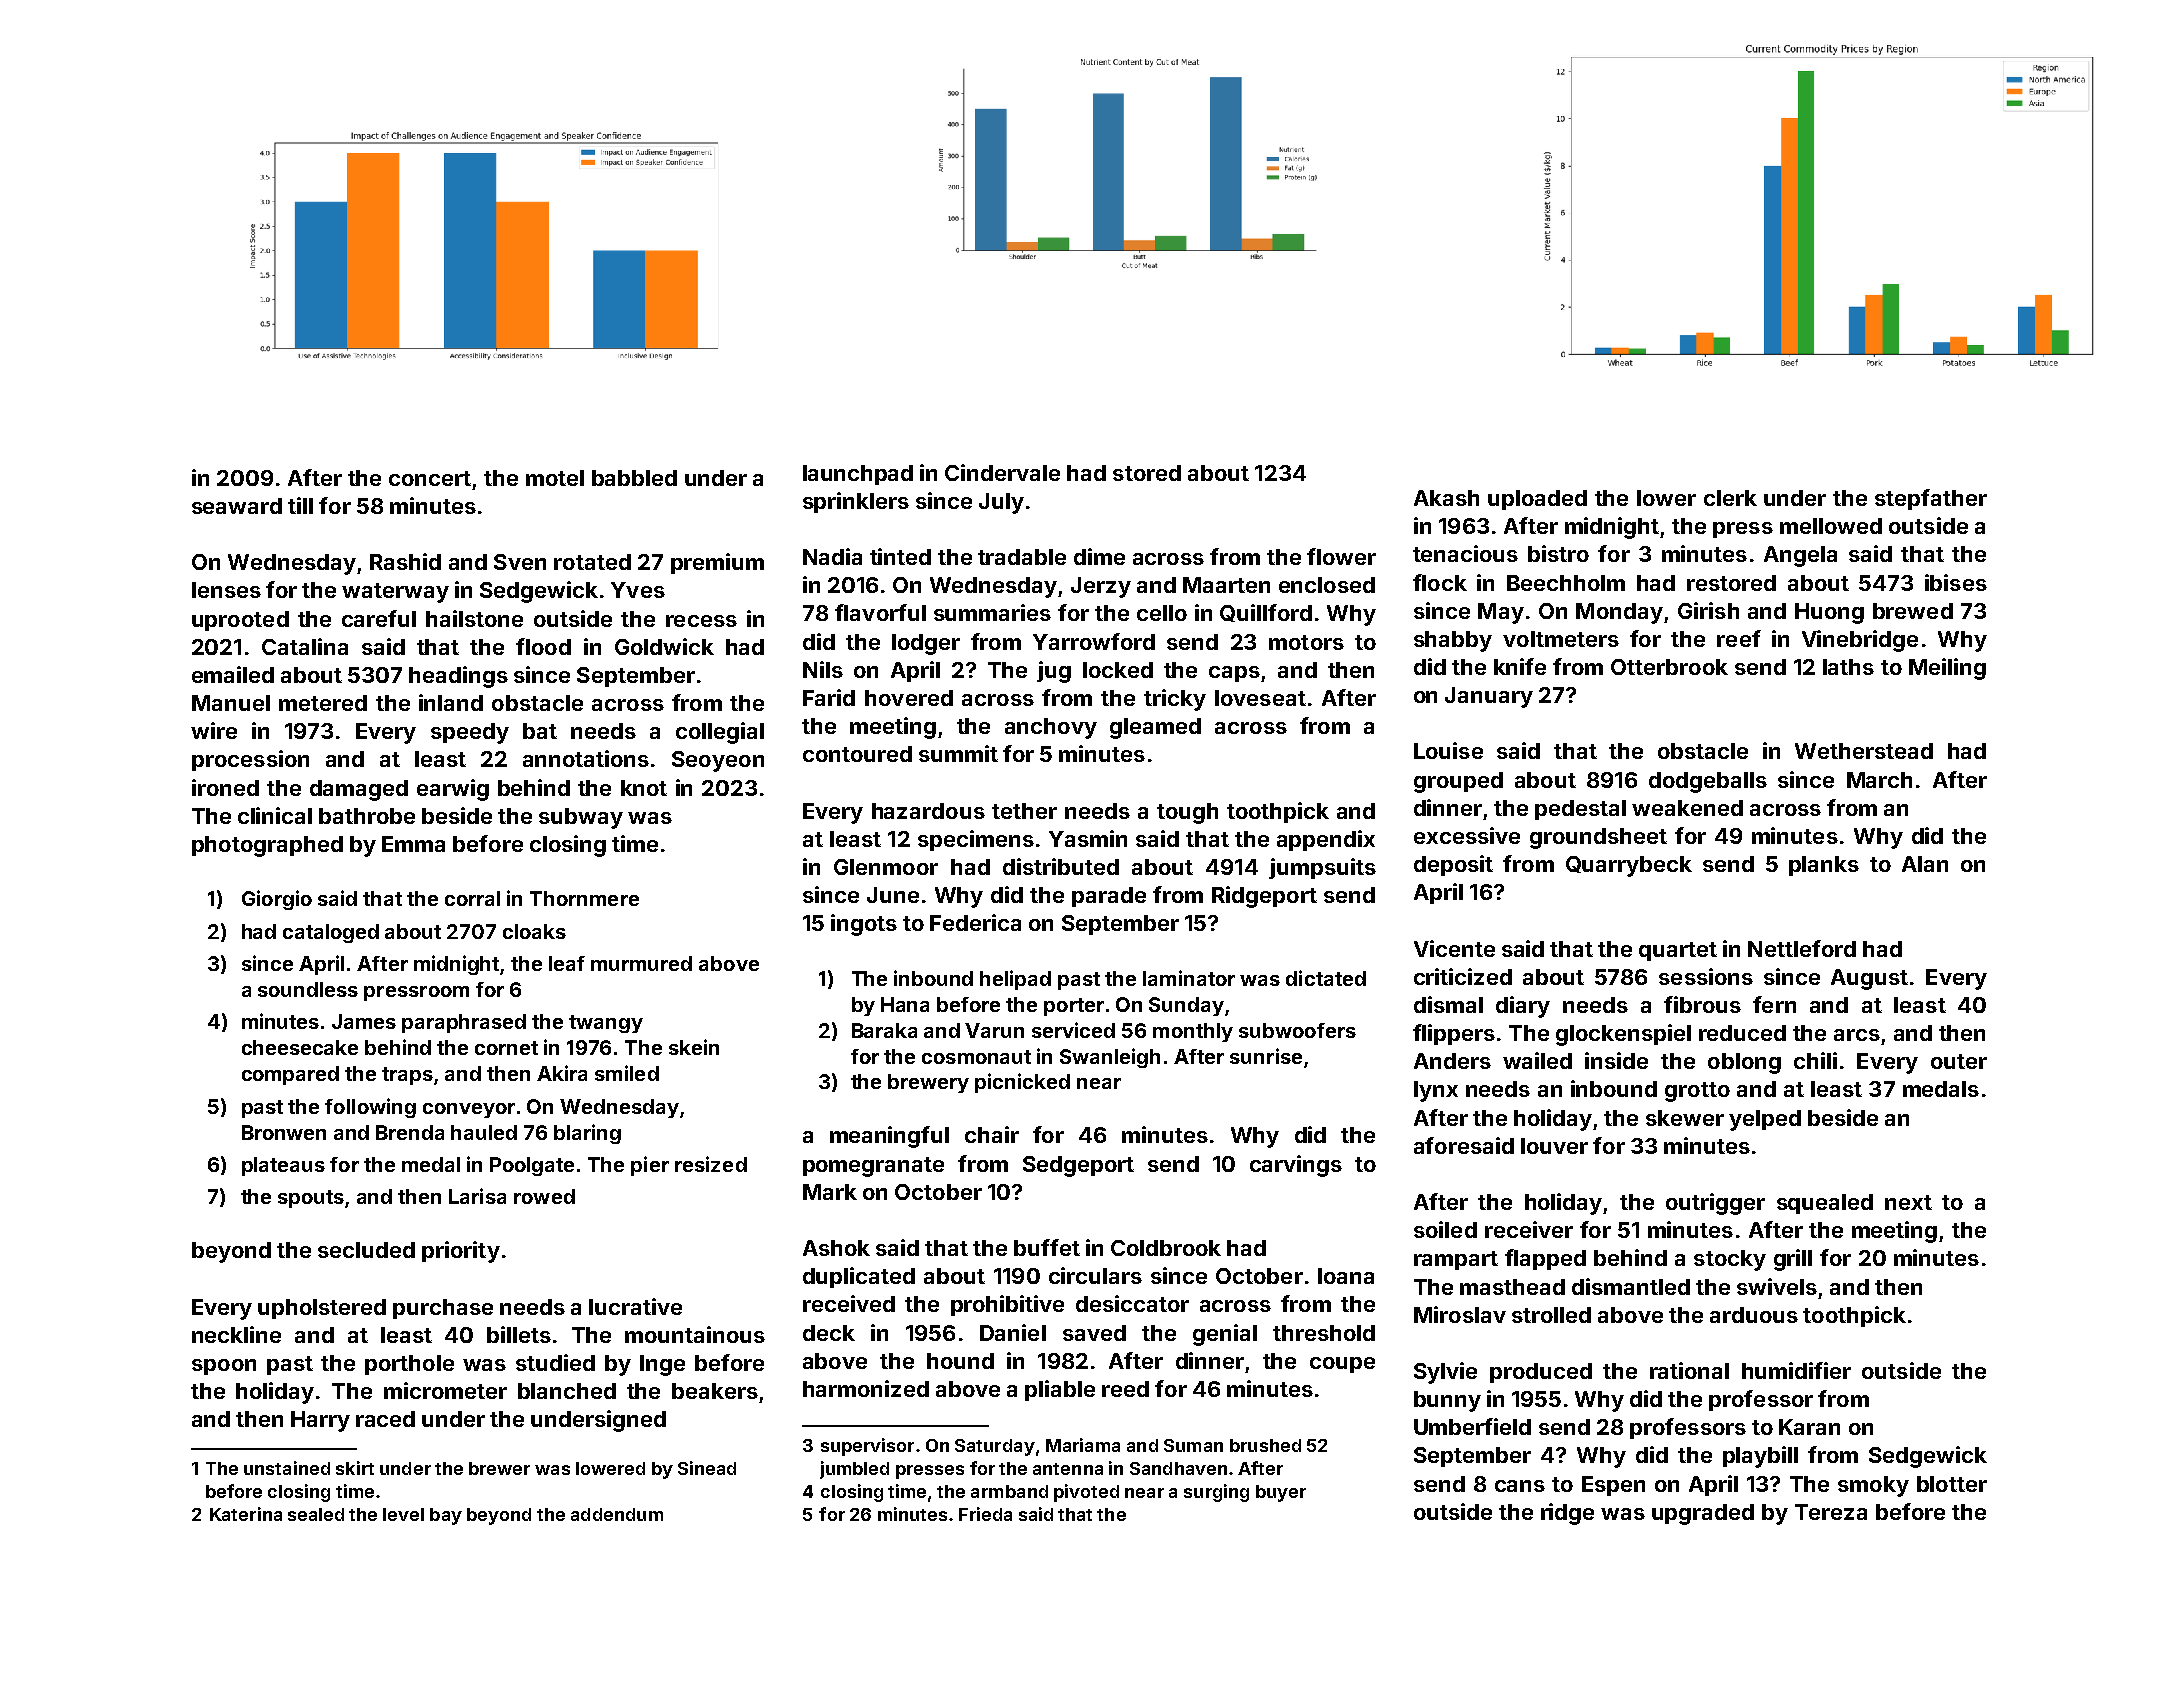 This image has width=2178, height=1683. Describe the element at coordinates (1796, 1370) in the image. I see `humidifier` at that location.
